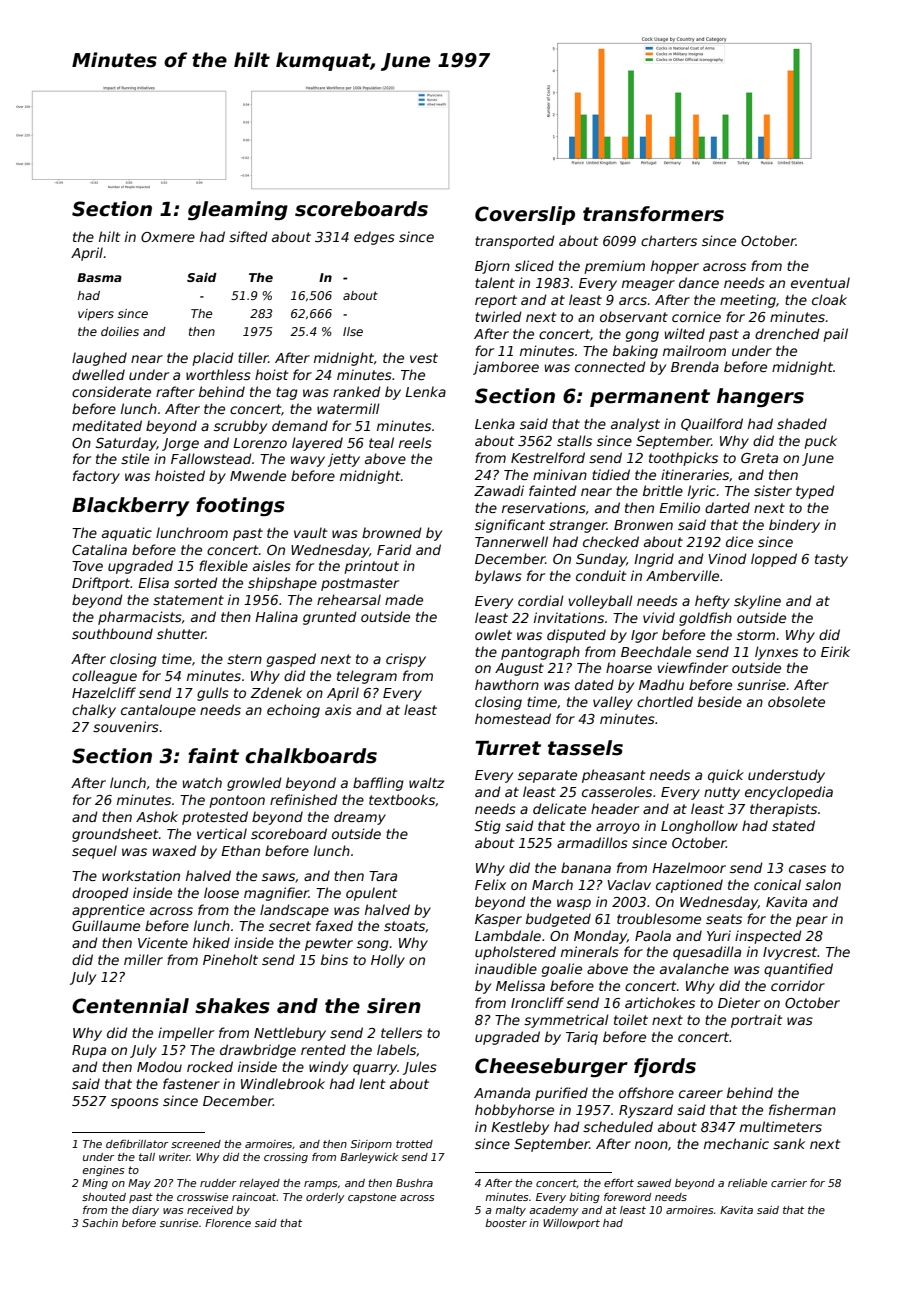 The image size is (924, 1308). I want to click on encyclopedia, so click(789, 793).
